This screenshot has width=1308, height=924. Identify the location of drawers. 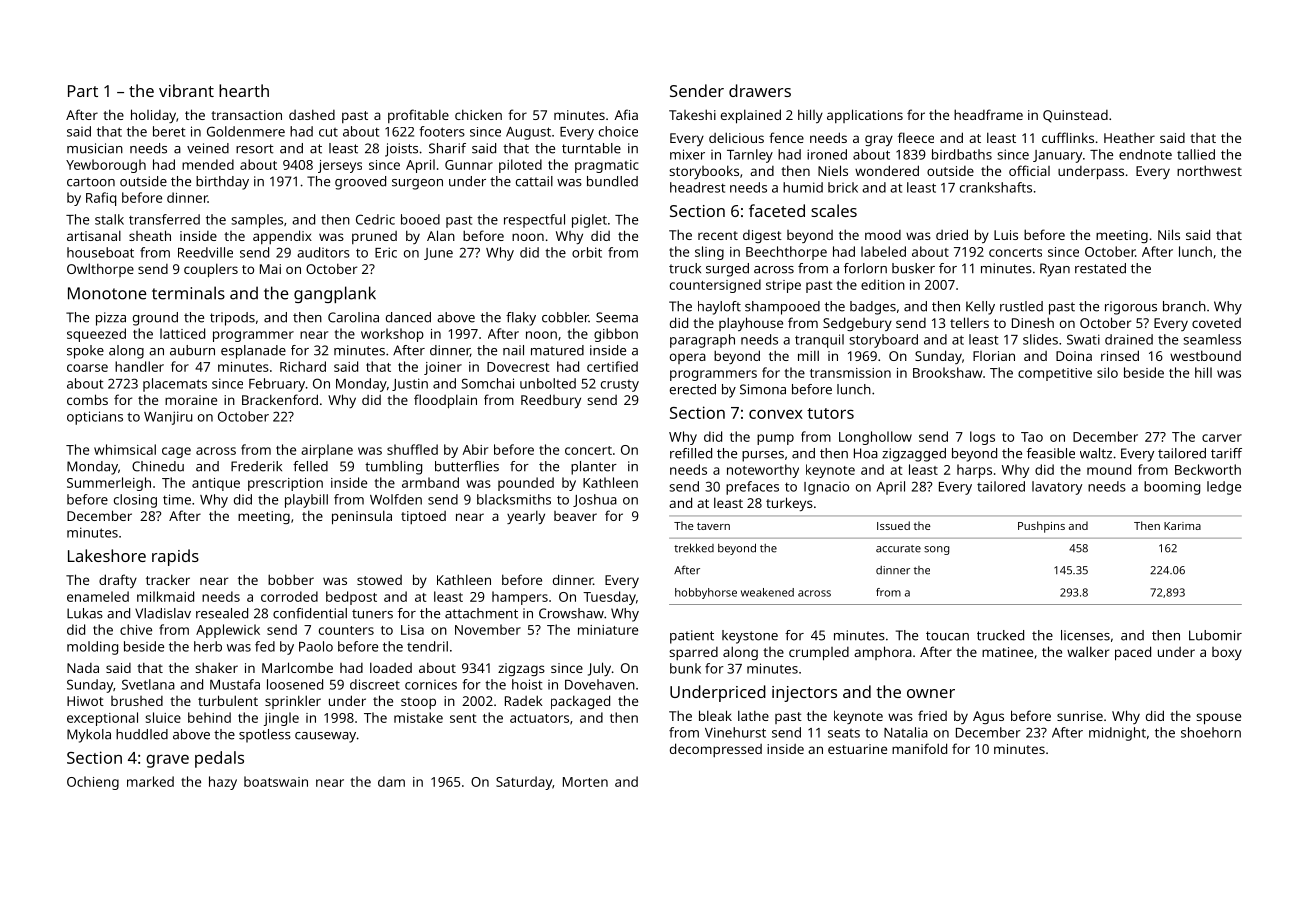
(760, 90).
